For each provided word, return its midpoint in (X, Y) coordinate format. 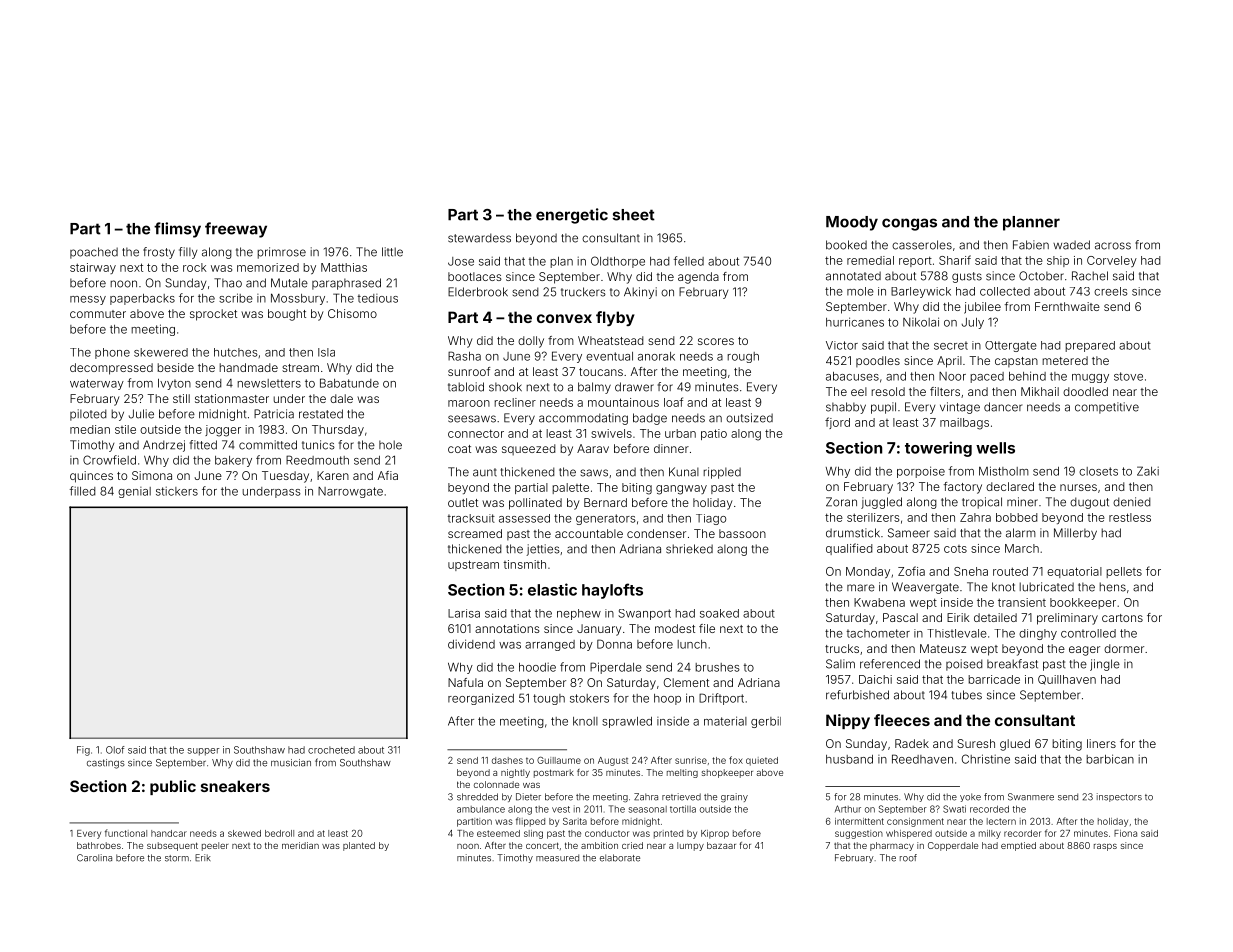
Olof (115, 750)
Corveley (1112, 261)
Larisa (464, 613)
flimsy (177, 230)
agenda (698, 278)
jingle (1105, 665)
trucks (842, 648)
